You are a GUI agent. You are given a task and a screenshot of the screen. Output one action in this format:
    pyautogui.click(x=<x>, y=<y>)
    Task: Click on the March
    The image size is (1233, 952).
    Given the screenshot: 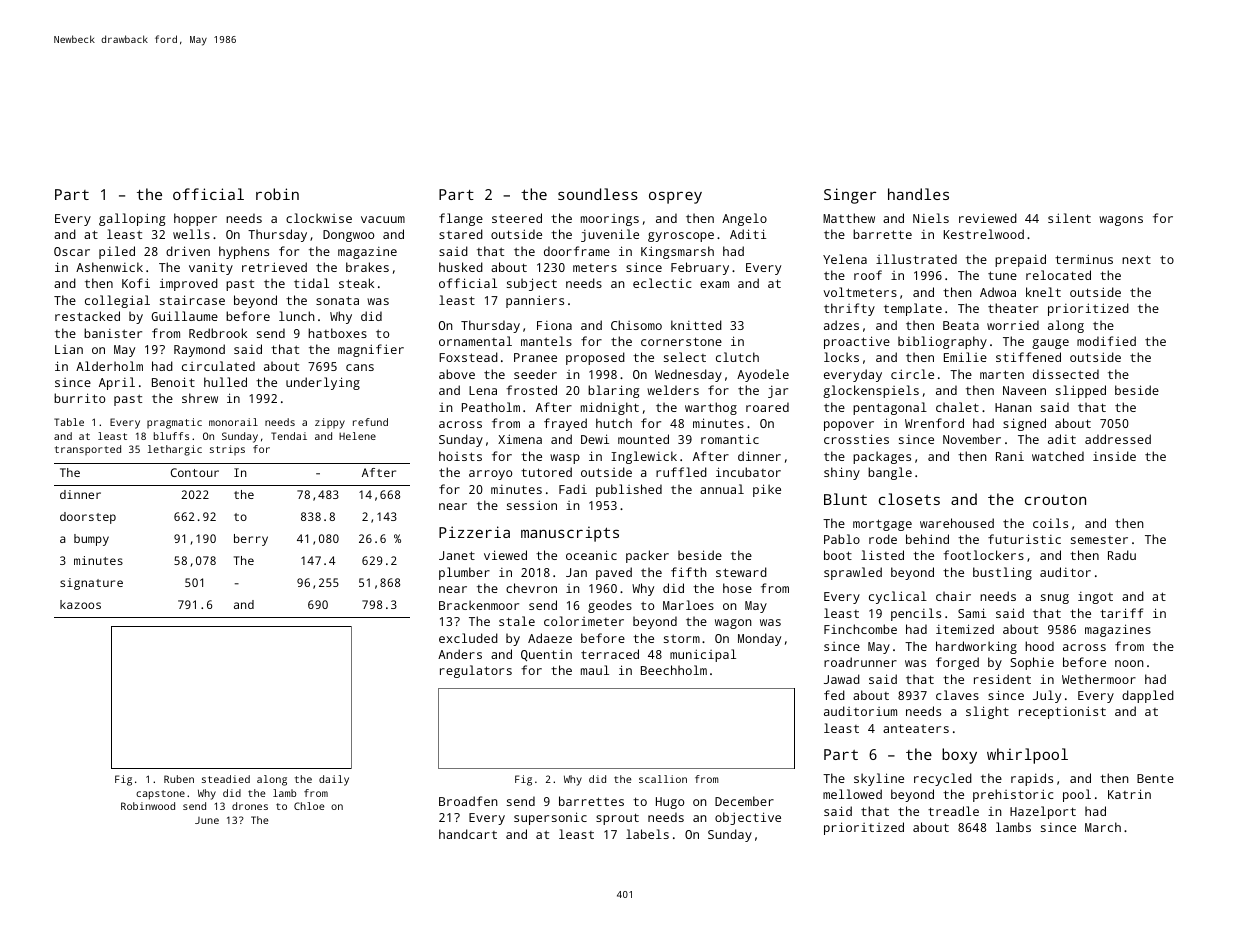 What is the action you would take?
    pyautogui.click(x=1103, y=827)
